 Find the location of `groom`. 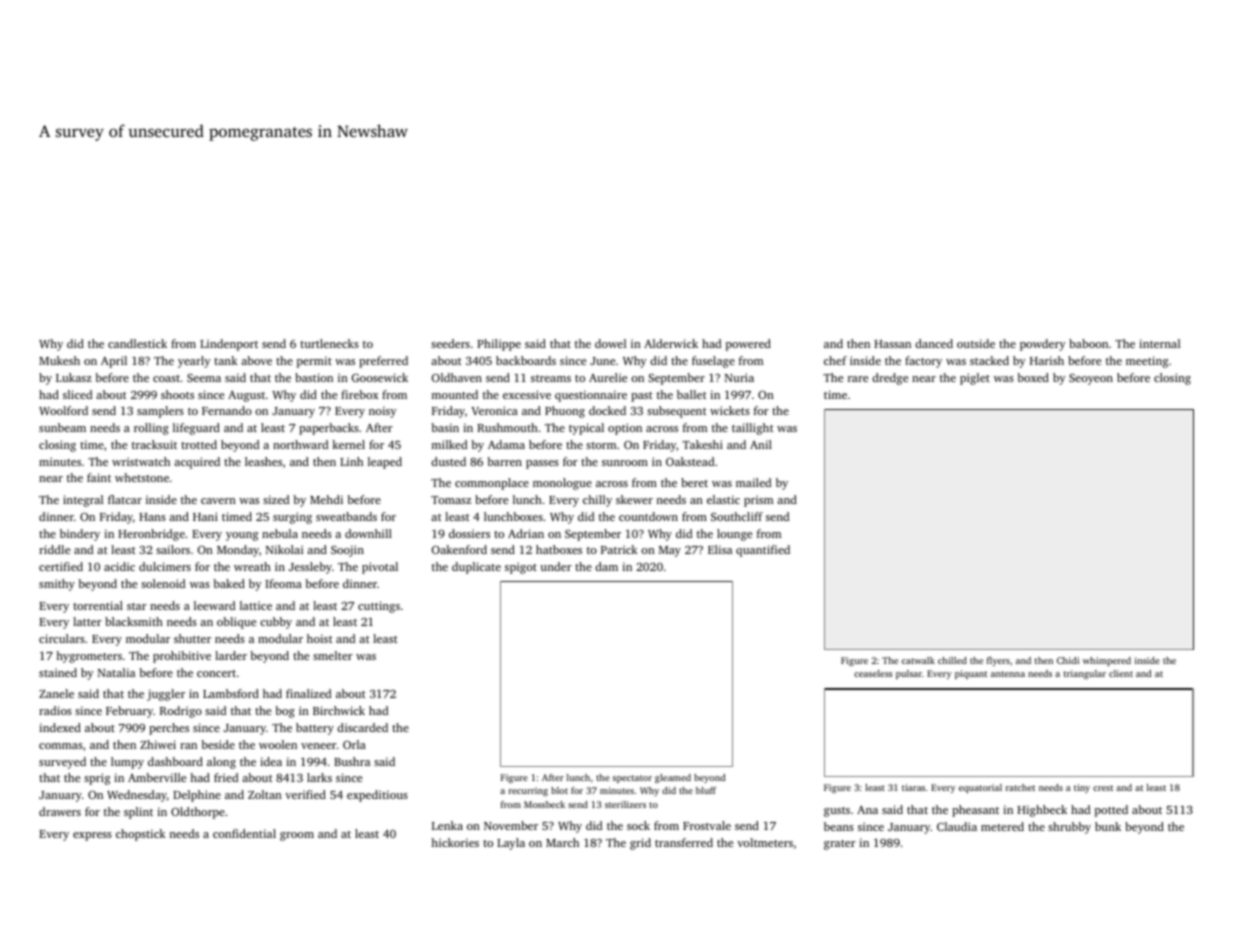

groom is located at coordinates (297, 836).
